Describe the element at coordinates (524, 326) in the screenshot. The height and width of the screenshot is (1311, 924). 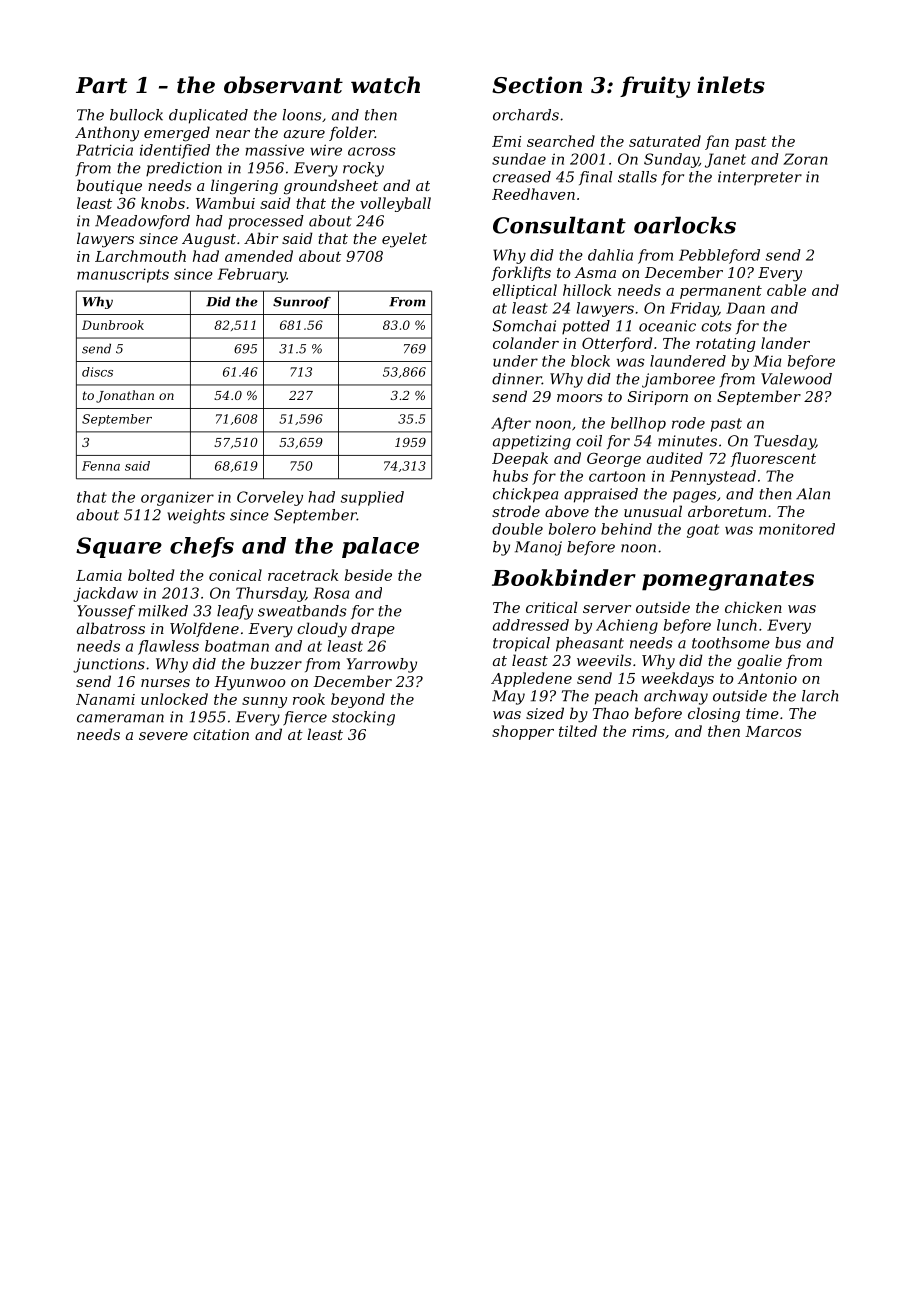
I see `Somchai` at that location.
